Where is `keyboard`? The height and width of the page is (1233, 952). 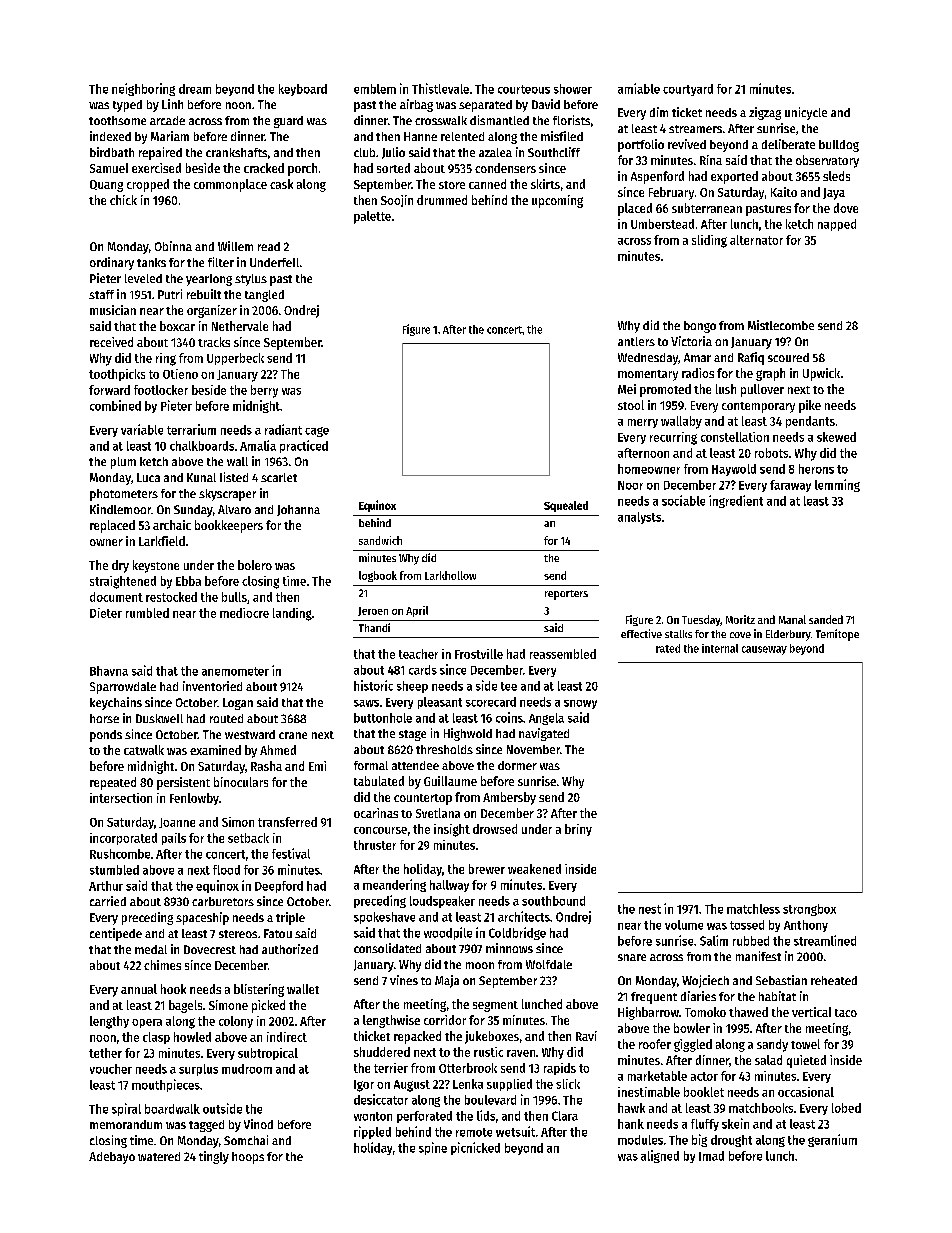
keyboard is located at coordinates (303, 90).
